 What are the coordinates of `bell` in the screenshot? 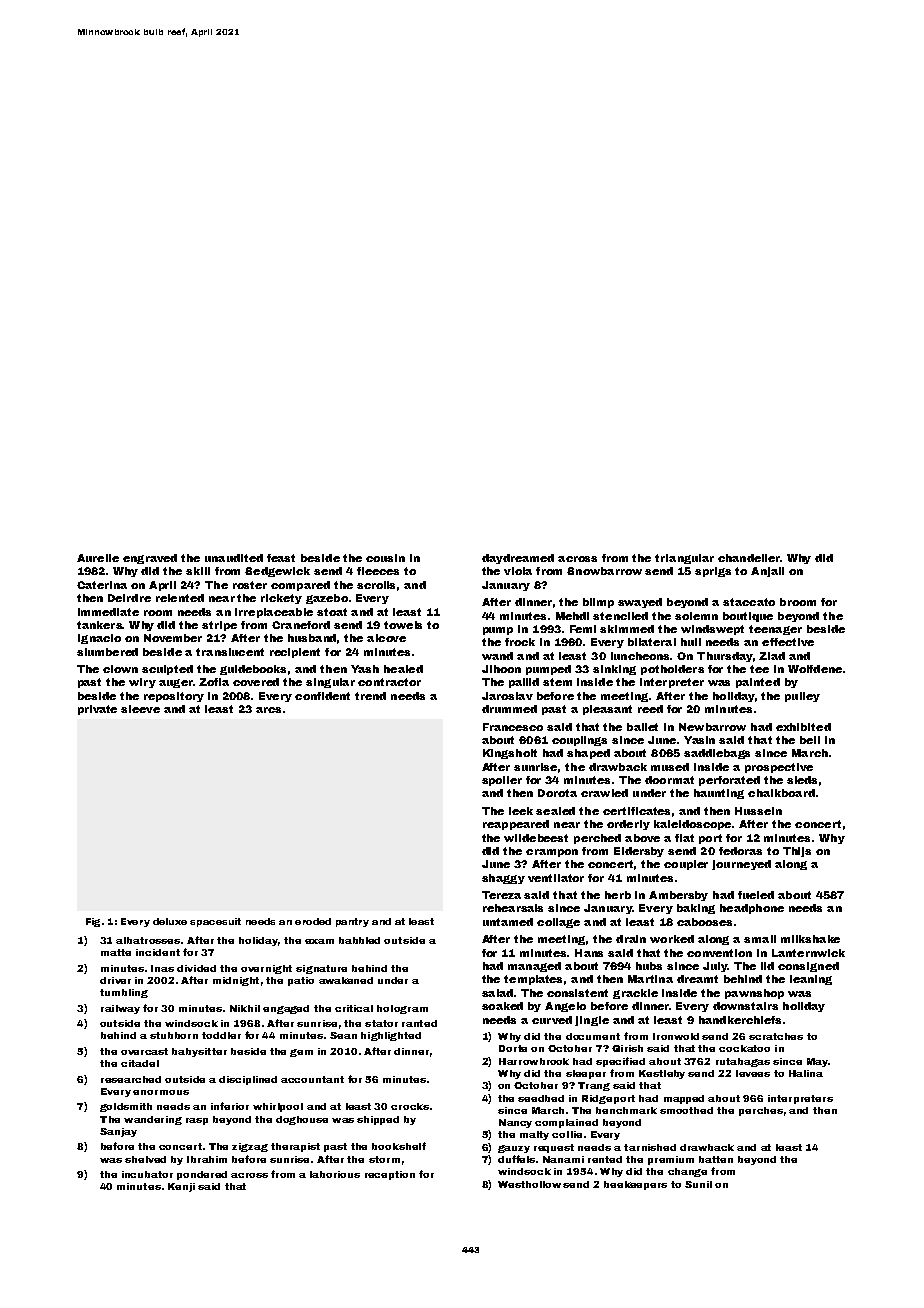 It's located at (810, 740).
